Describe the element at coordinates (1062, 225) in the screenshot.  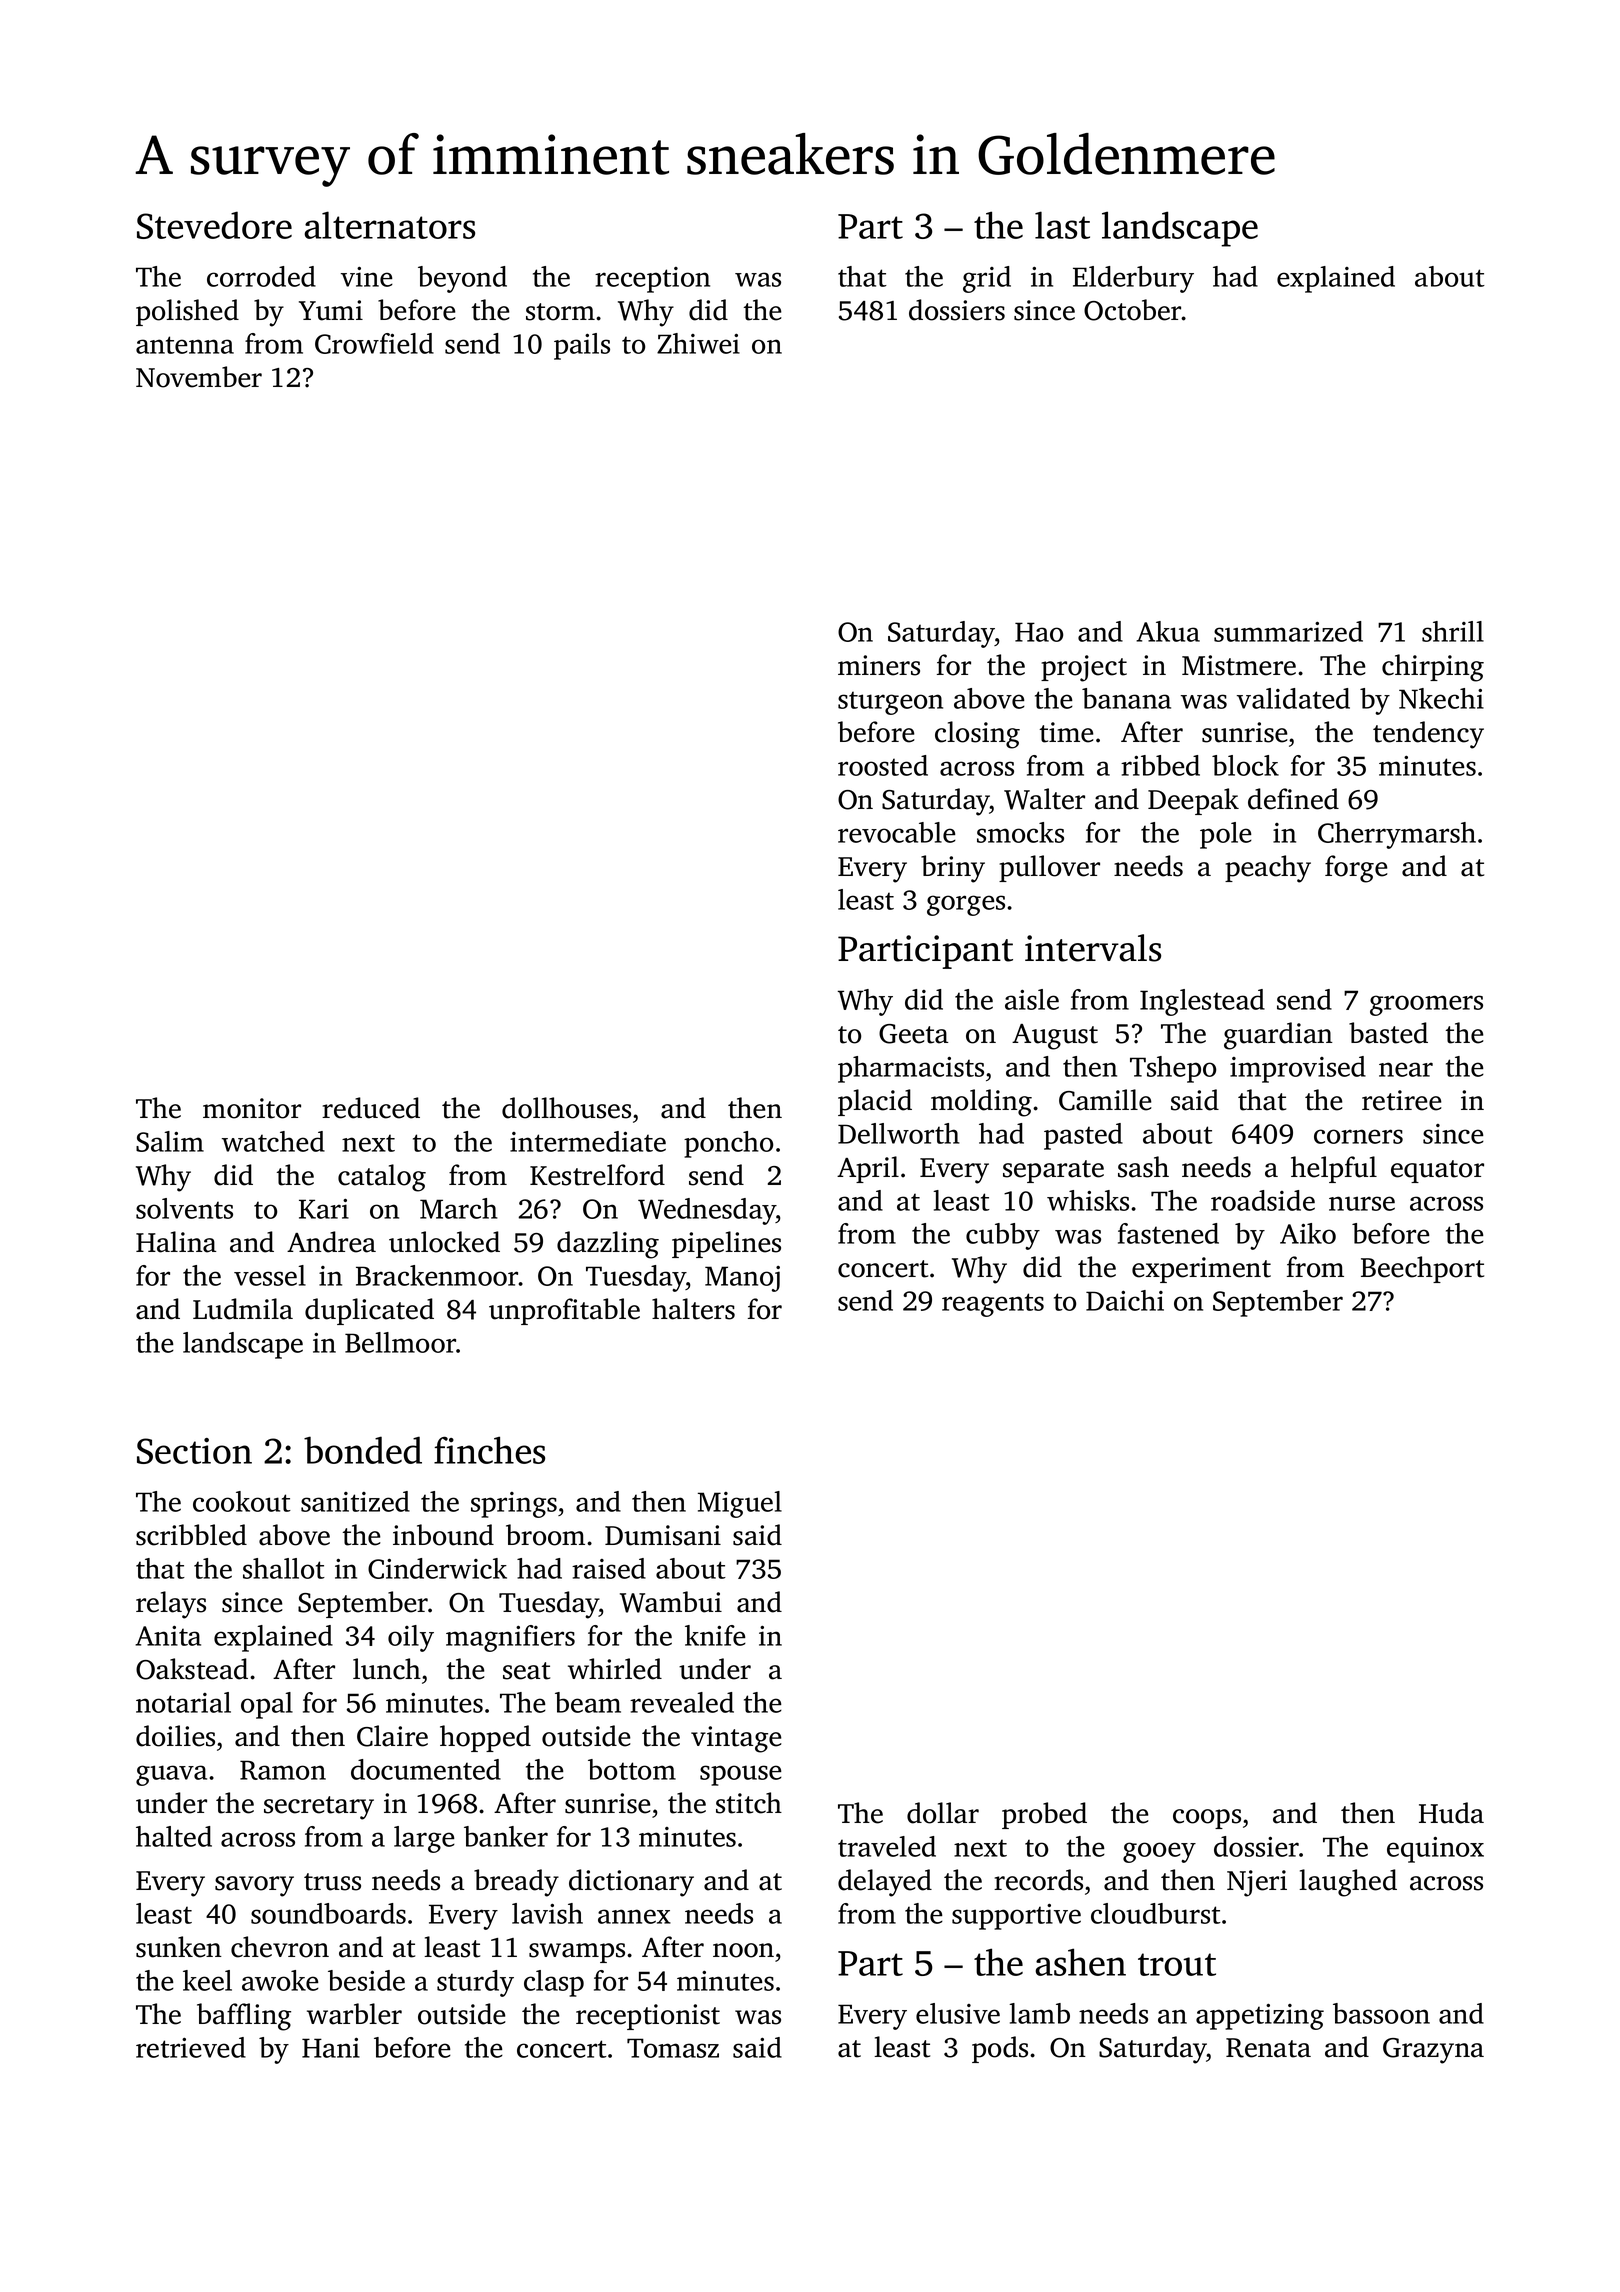
I see `last` at that location.
